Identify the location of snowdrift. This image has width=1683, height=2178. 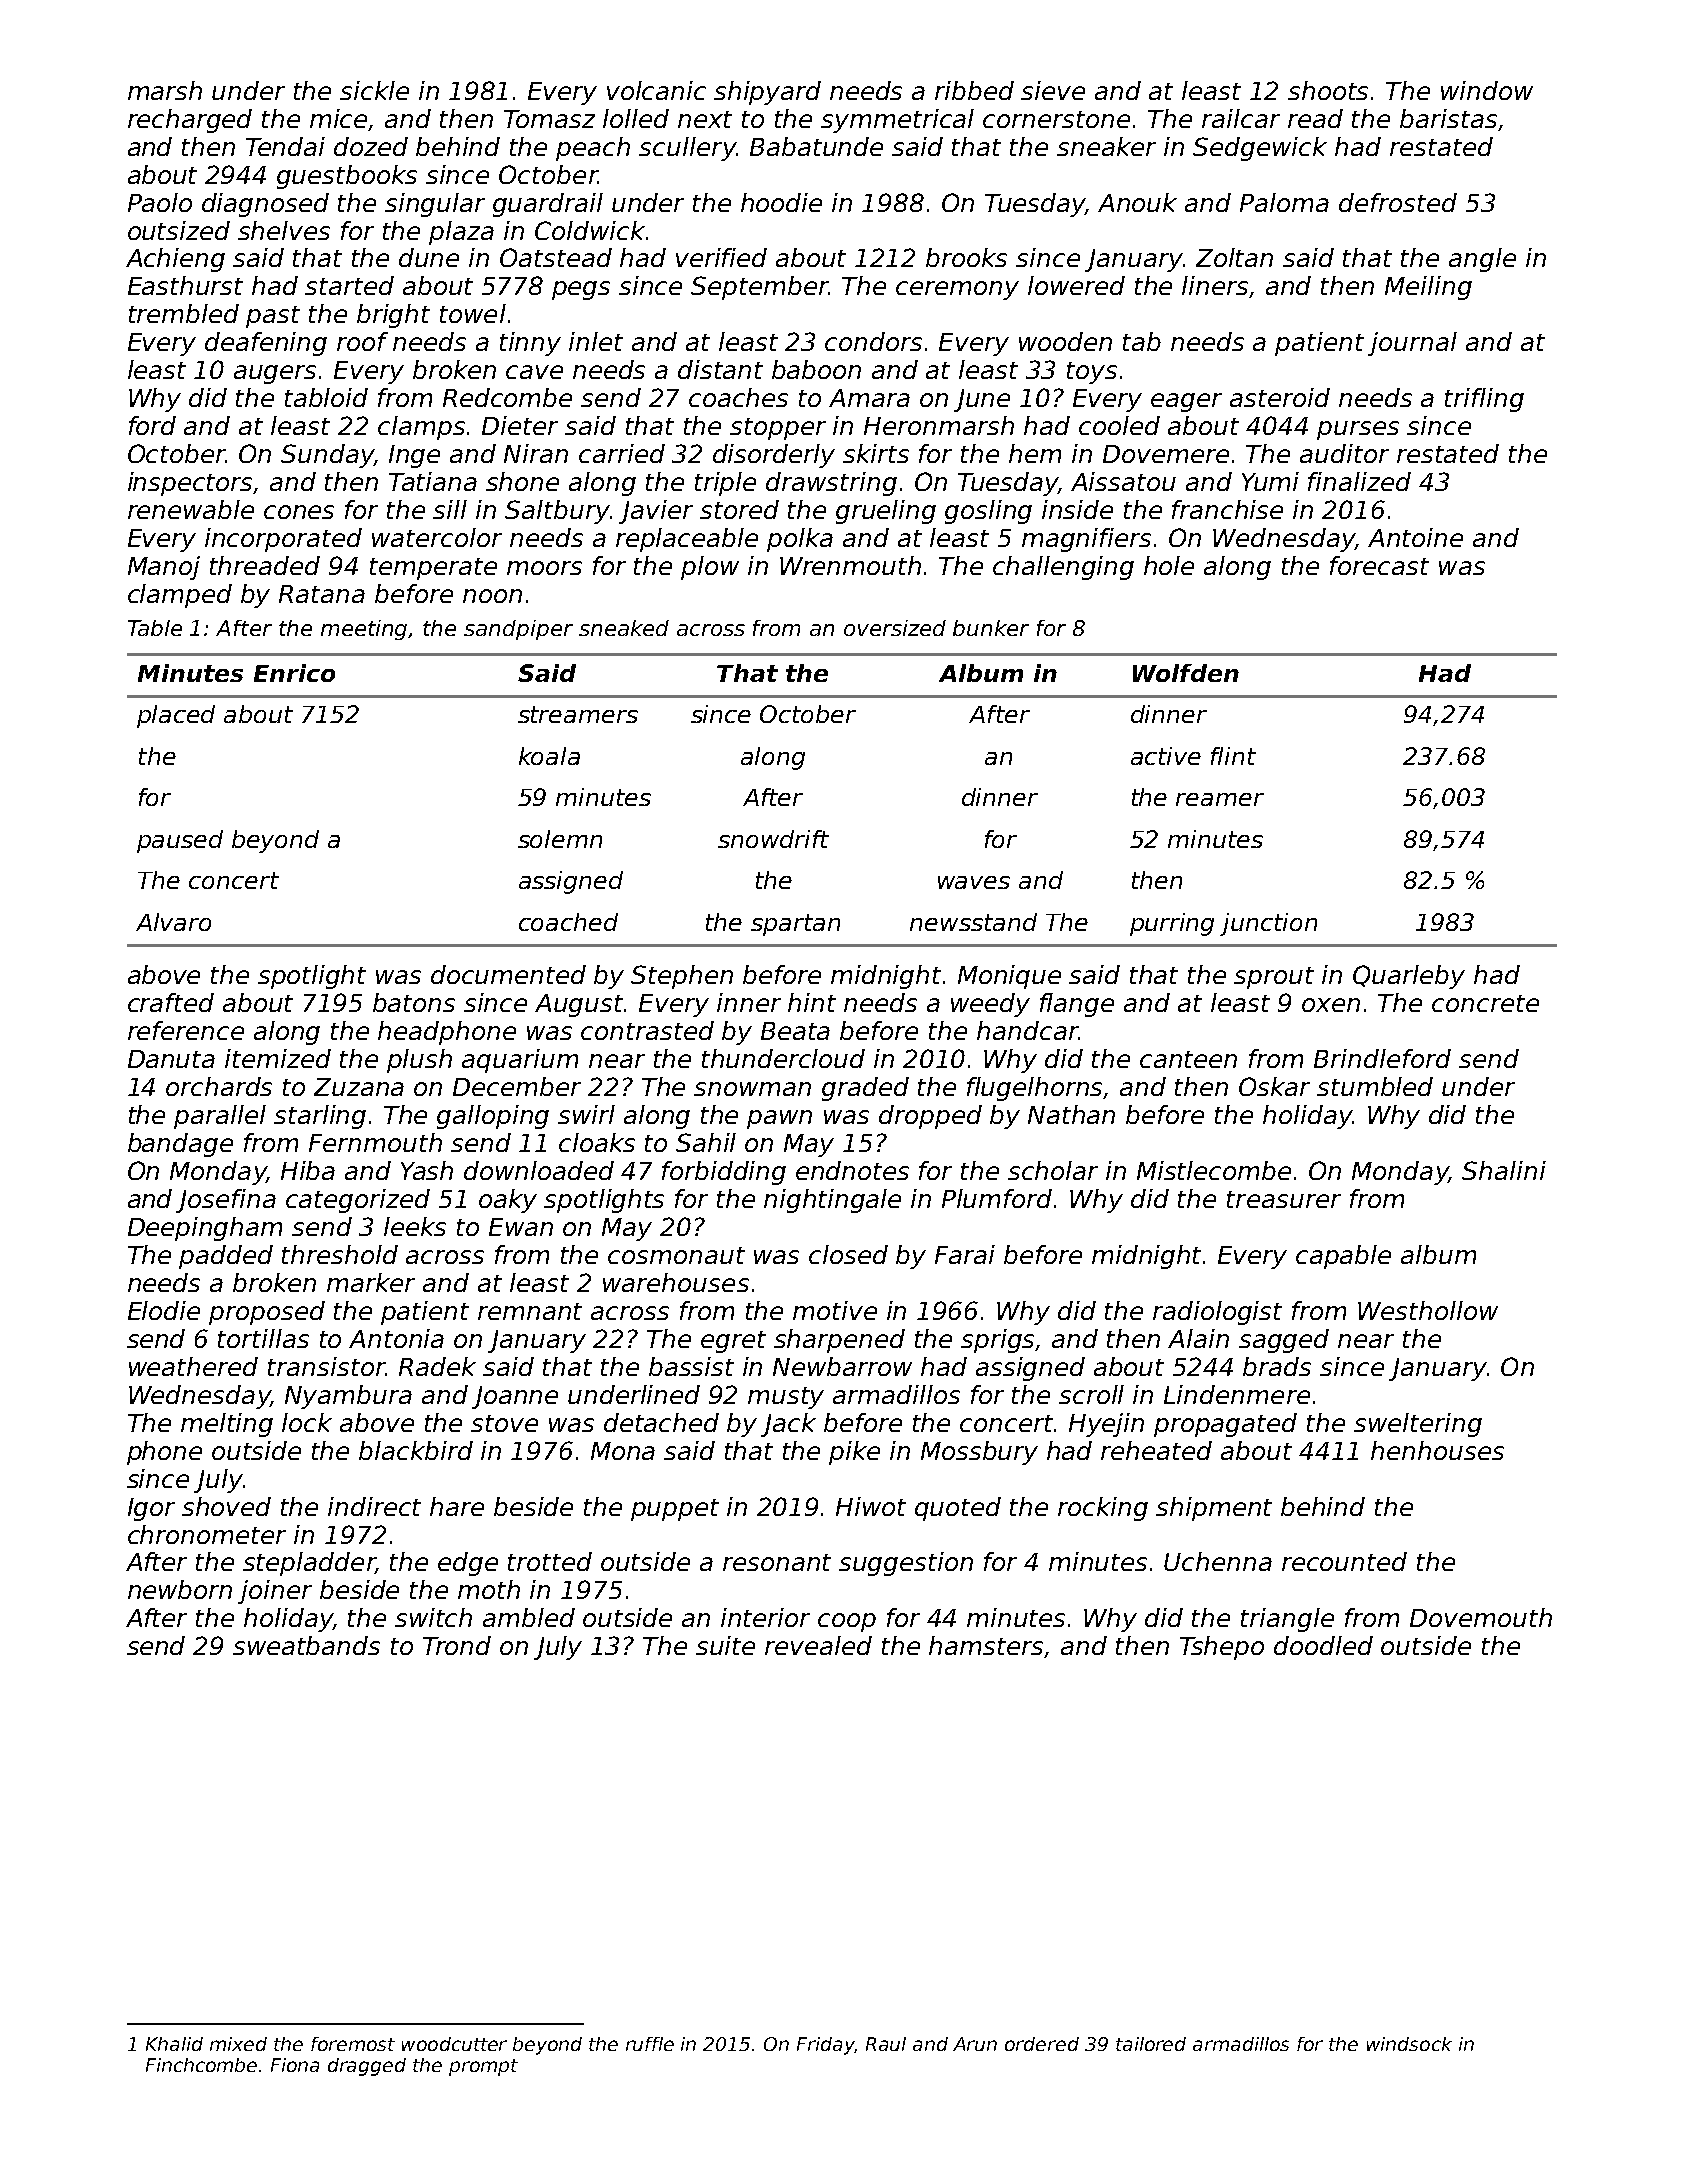
(773, 839).
